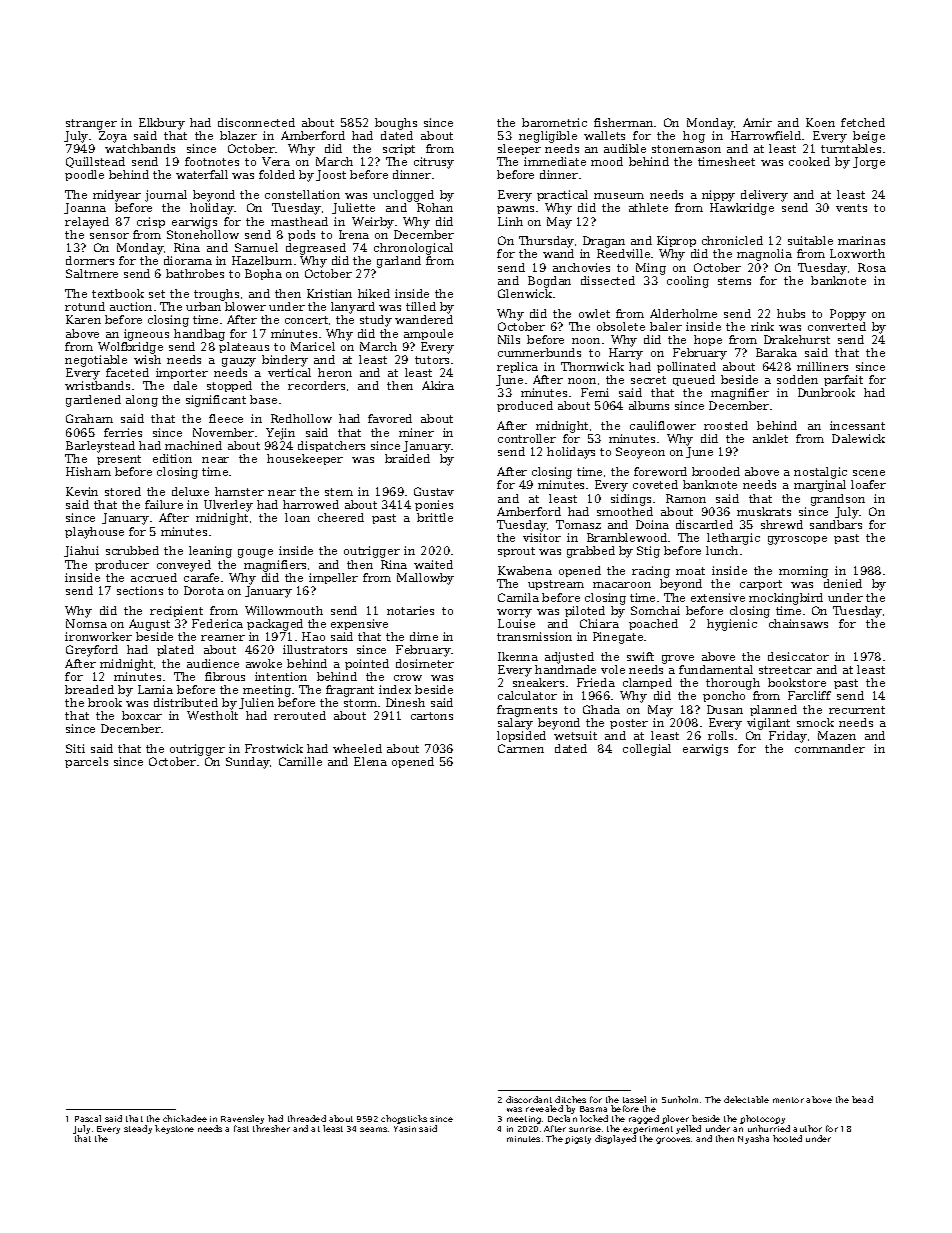  Describe the element at coordinates (313, 636) in the image. I see `Hao` at that location.
